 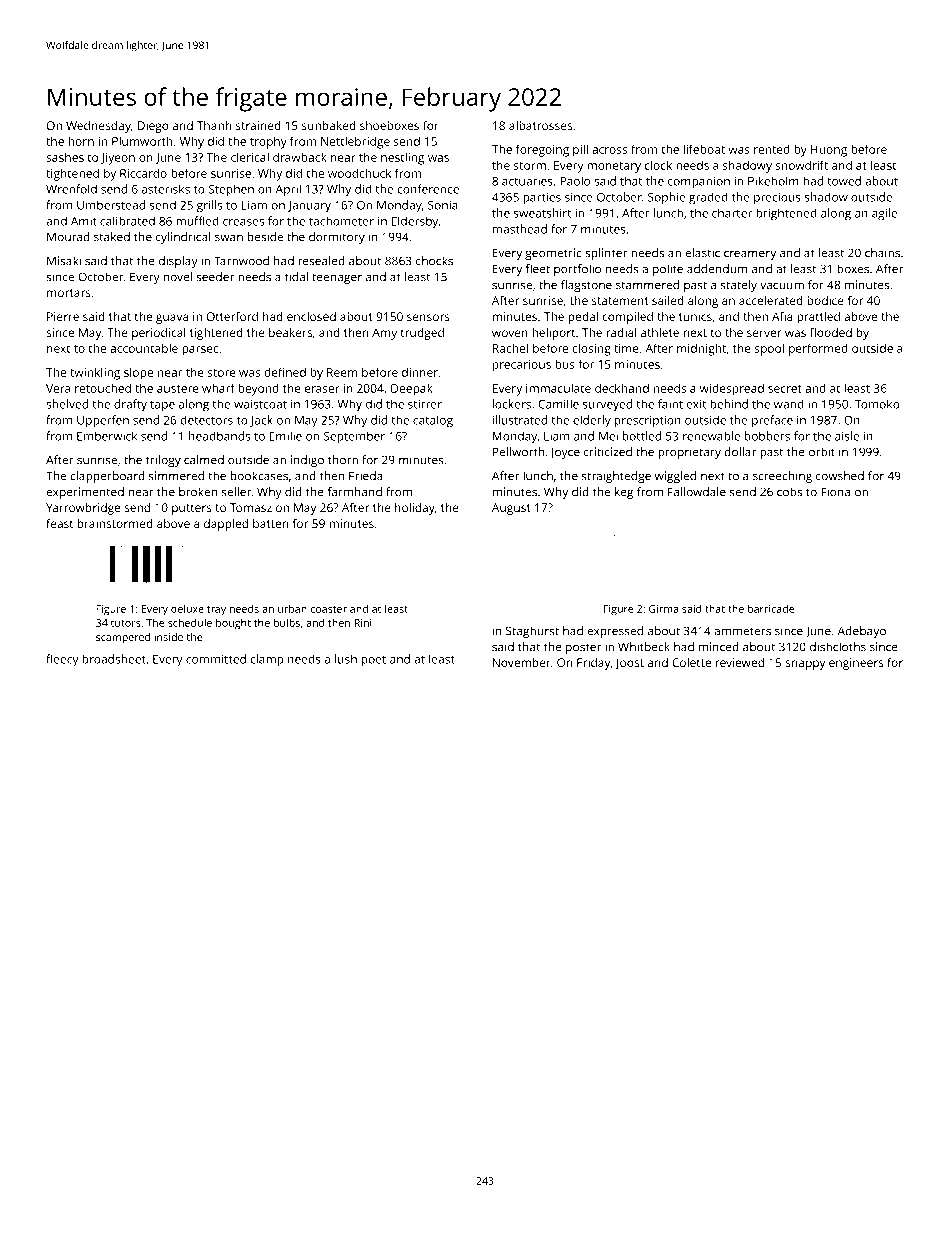 I want to click on catalog, so click(x=433, y=421).
